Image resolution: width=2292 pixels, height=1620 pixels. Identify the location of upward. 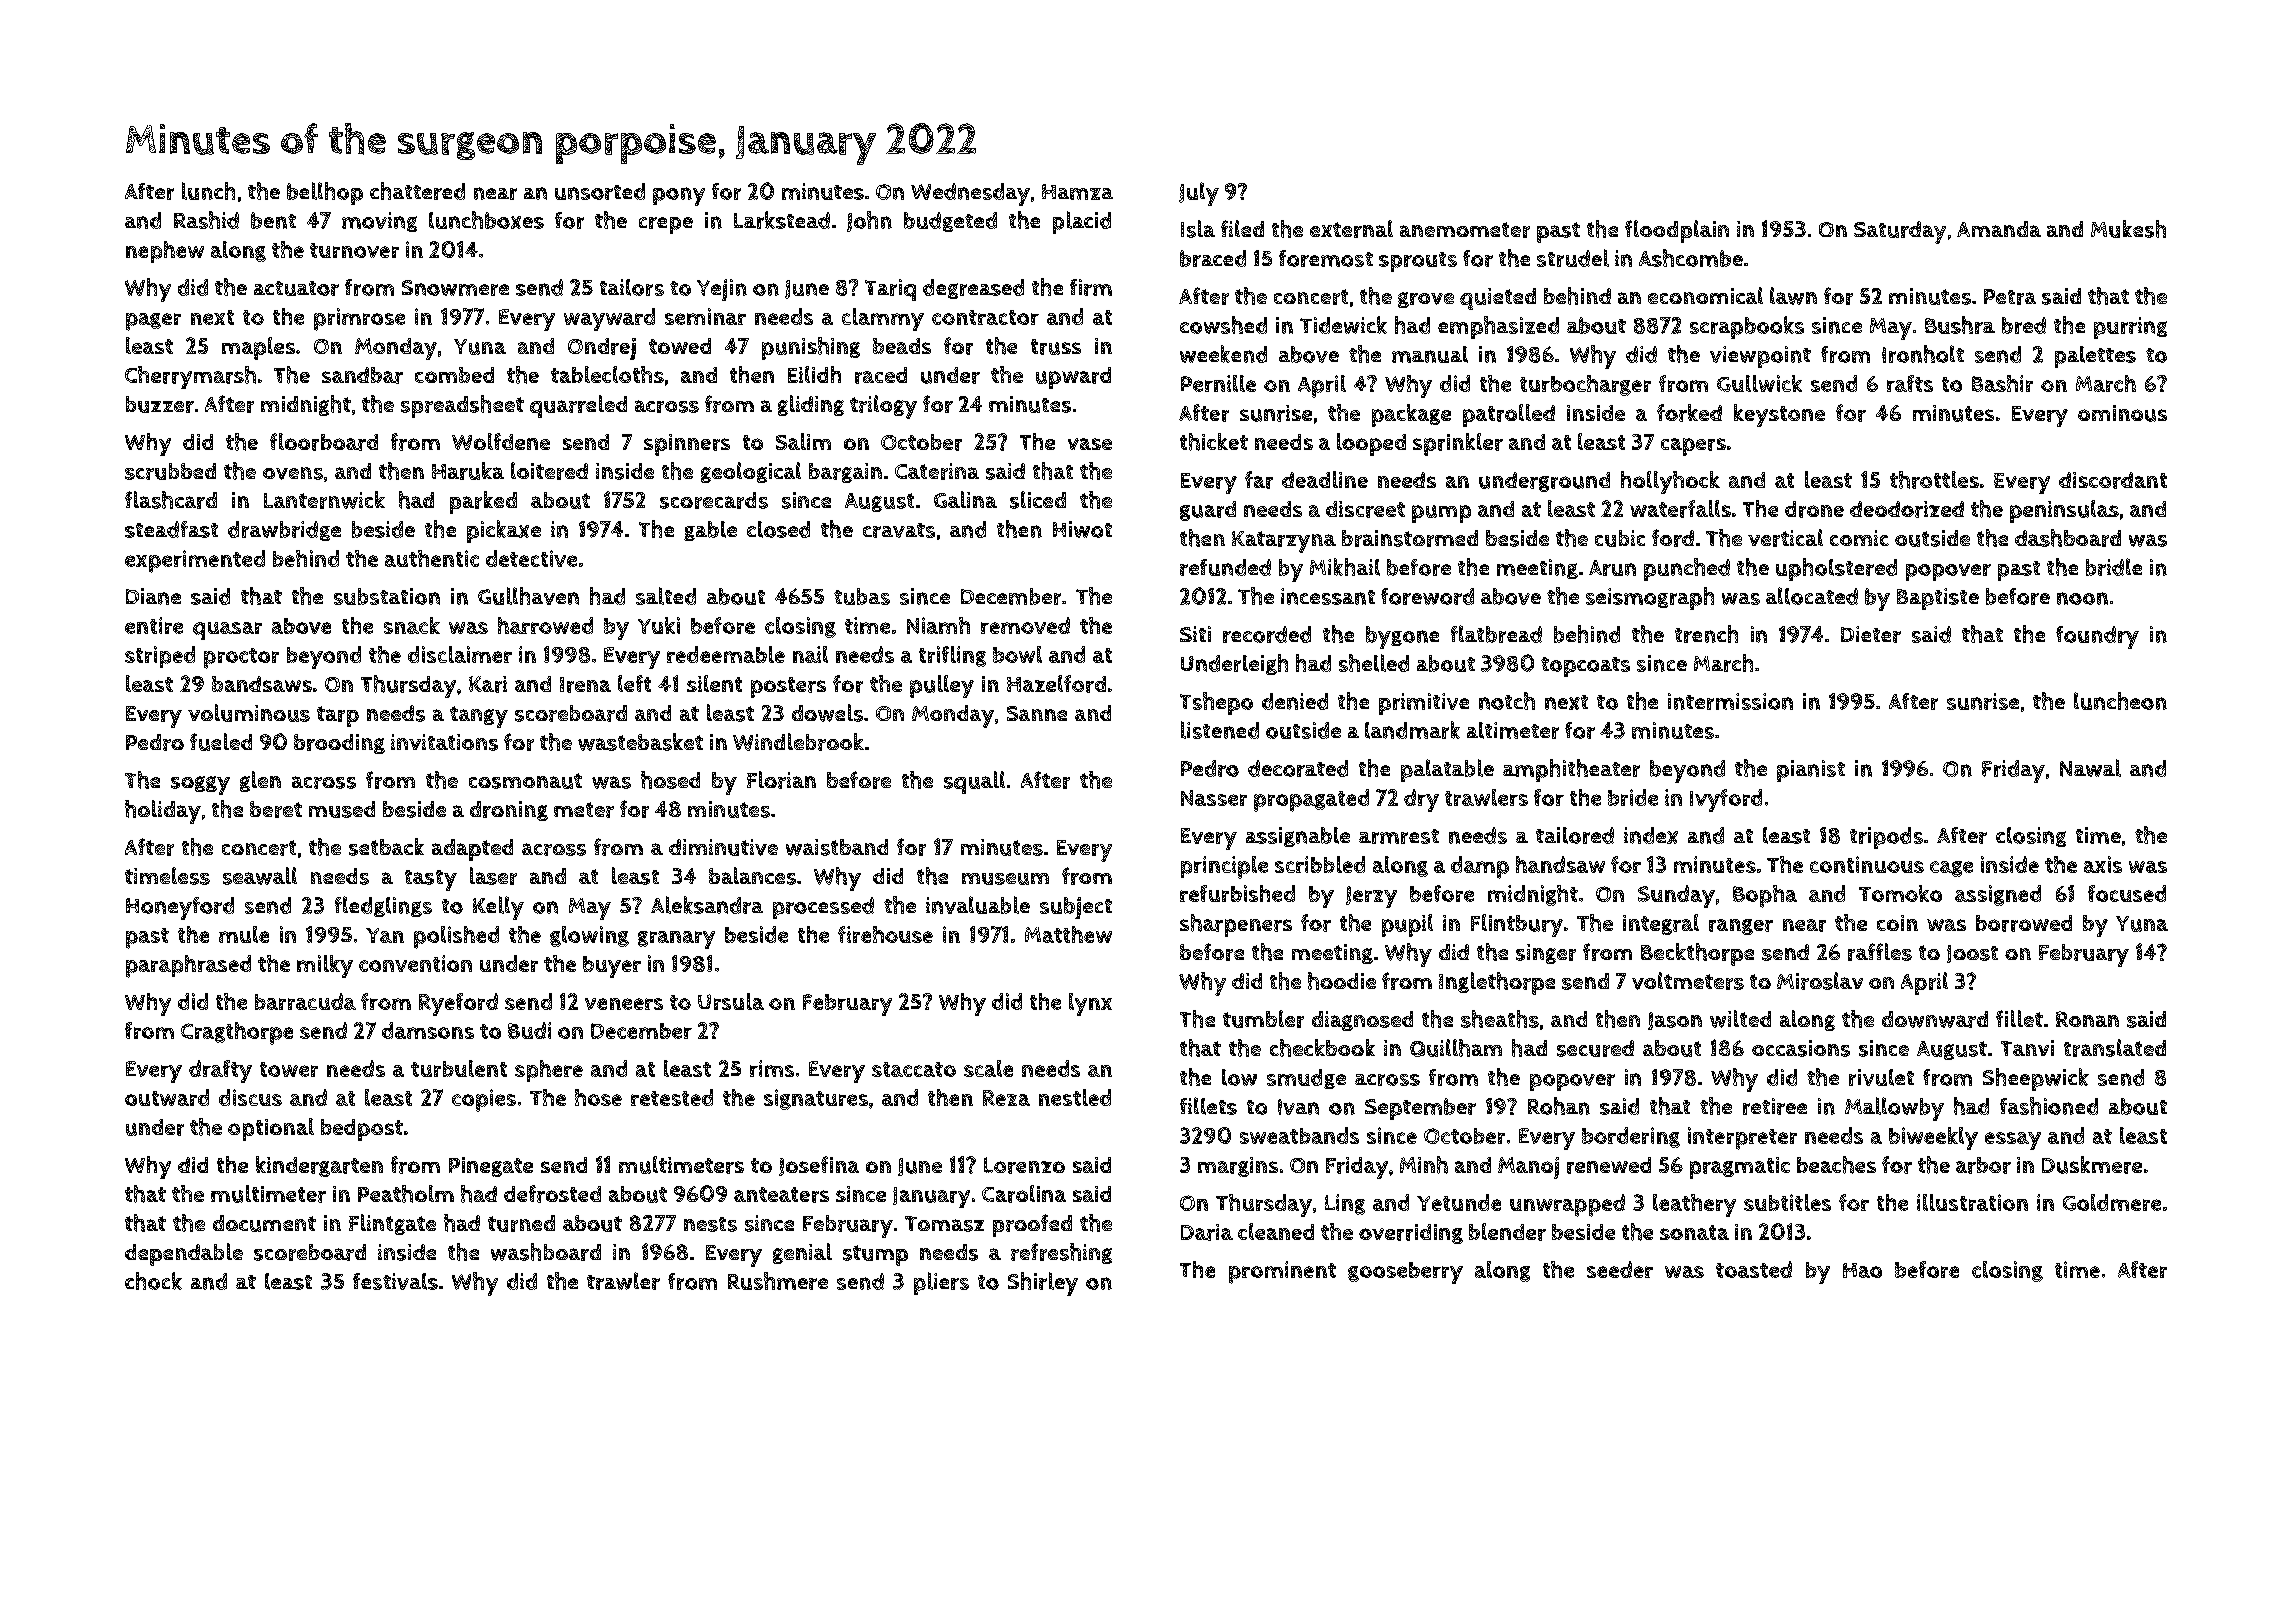
(1073, 378).
